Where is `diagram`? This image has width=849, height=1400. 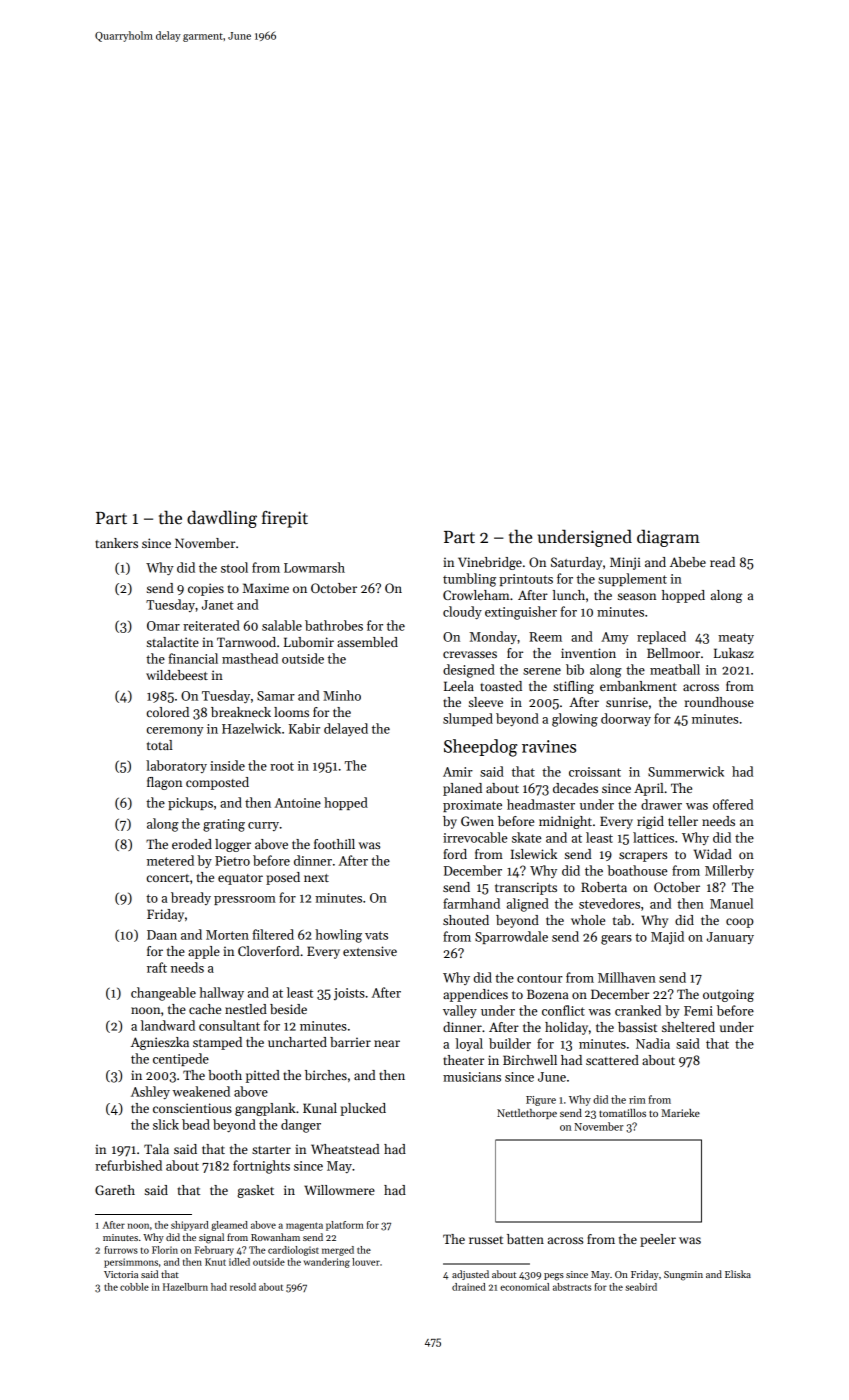 diagram is located at coordinates (668, 538).
